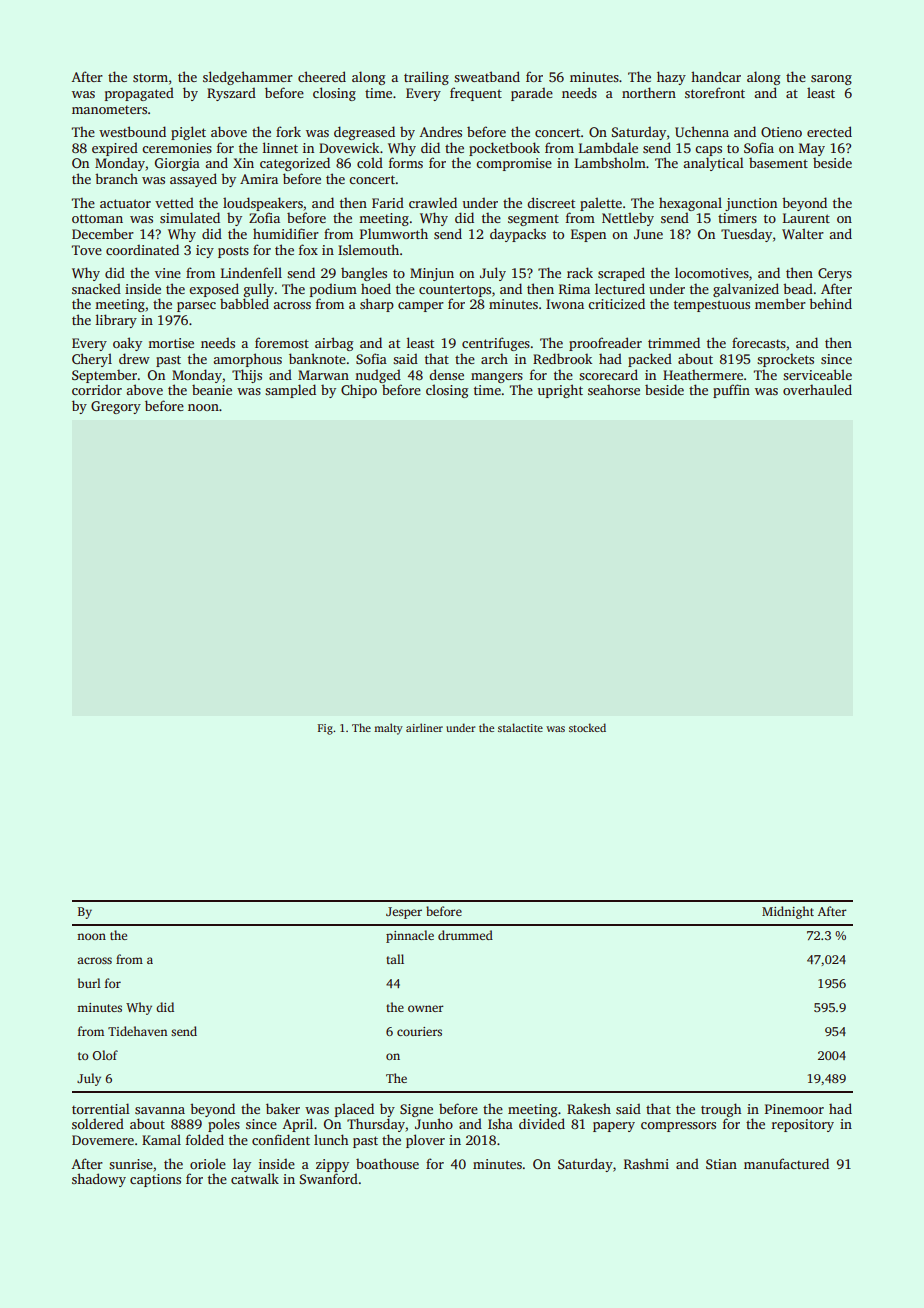  What do you see at coordinates (425, 1141) in the document?
I see `plover` at bounding box center [425, 1141].
